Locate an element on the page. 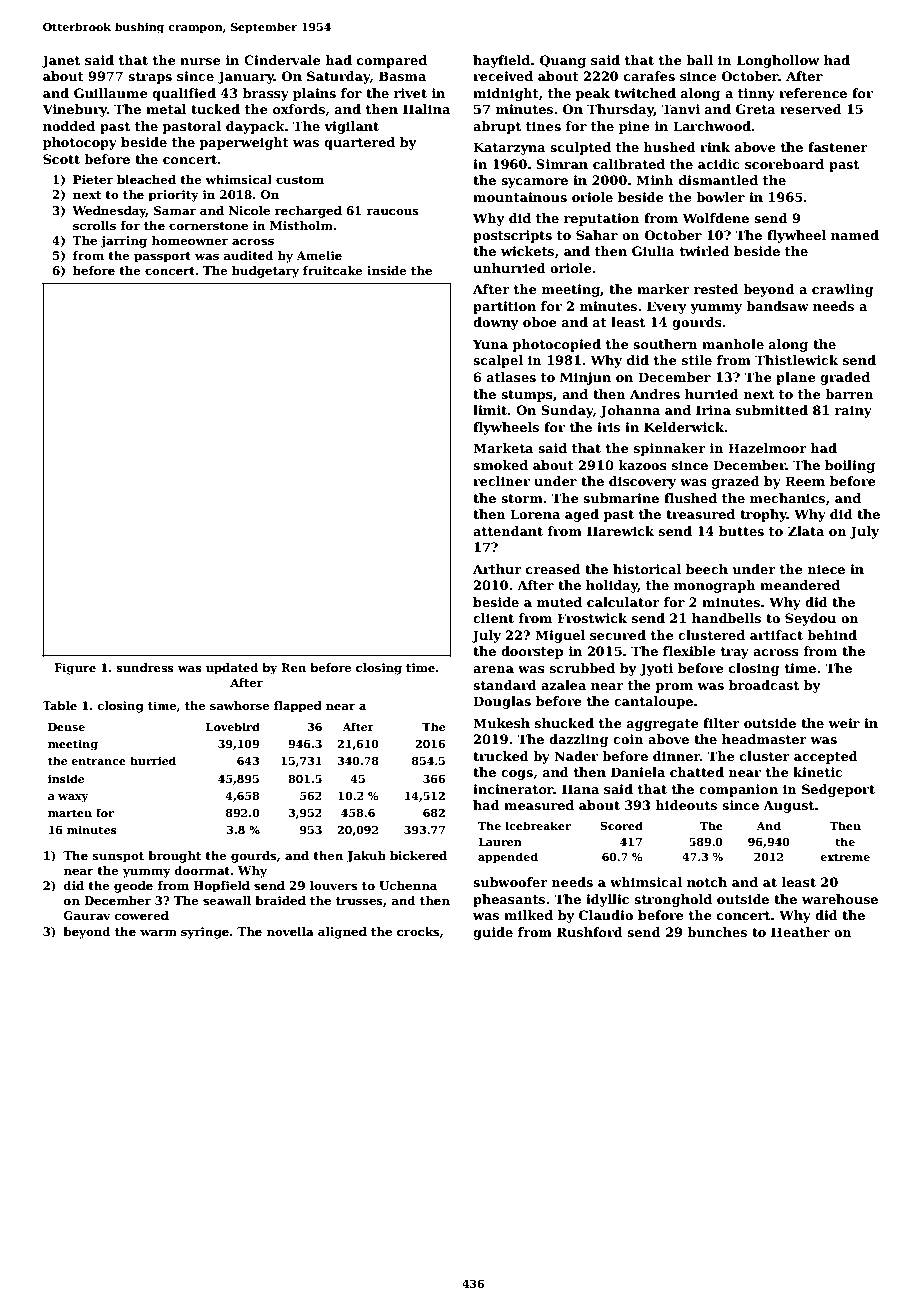  storm is located at coordinates (522, 498).
